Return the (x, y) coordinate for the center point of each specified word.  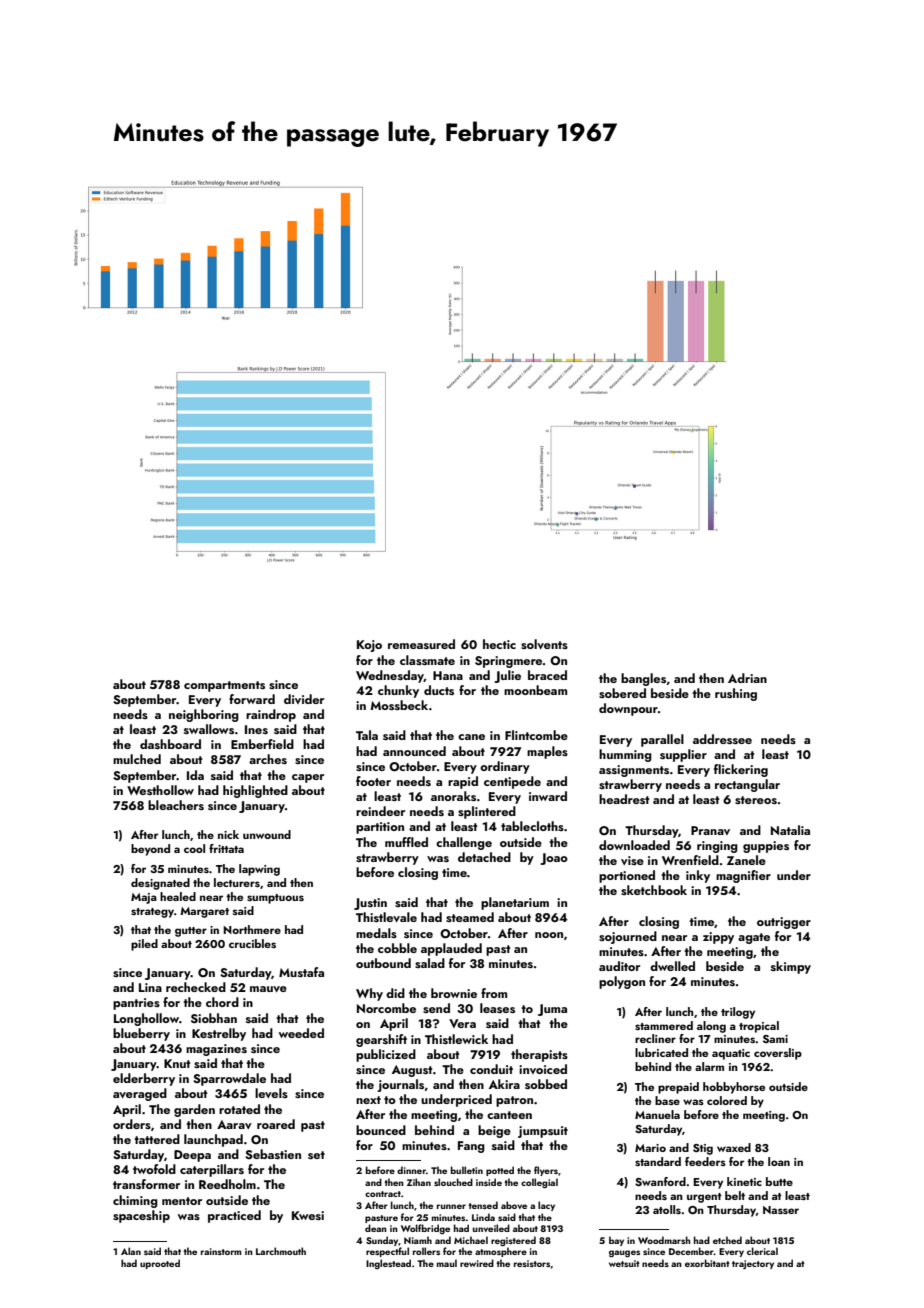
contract (383, 1194)
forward (252, 699)
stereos (756, 800)
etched (727, 1240)
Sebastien (273, 1154)
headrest (624, 799)
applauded (451, 949)
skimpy (791, 967)
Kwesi (308, 1215)
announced (414, 751)
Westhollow (160, 790)
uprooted (160, 1264)
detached (484, 857)
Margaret (204, 912)
